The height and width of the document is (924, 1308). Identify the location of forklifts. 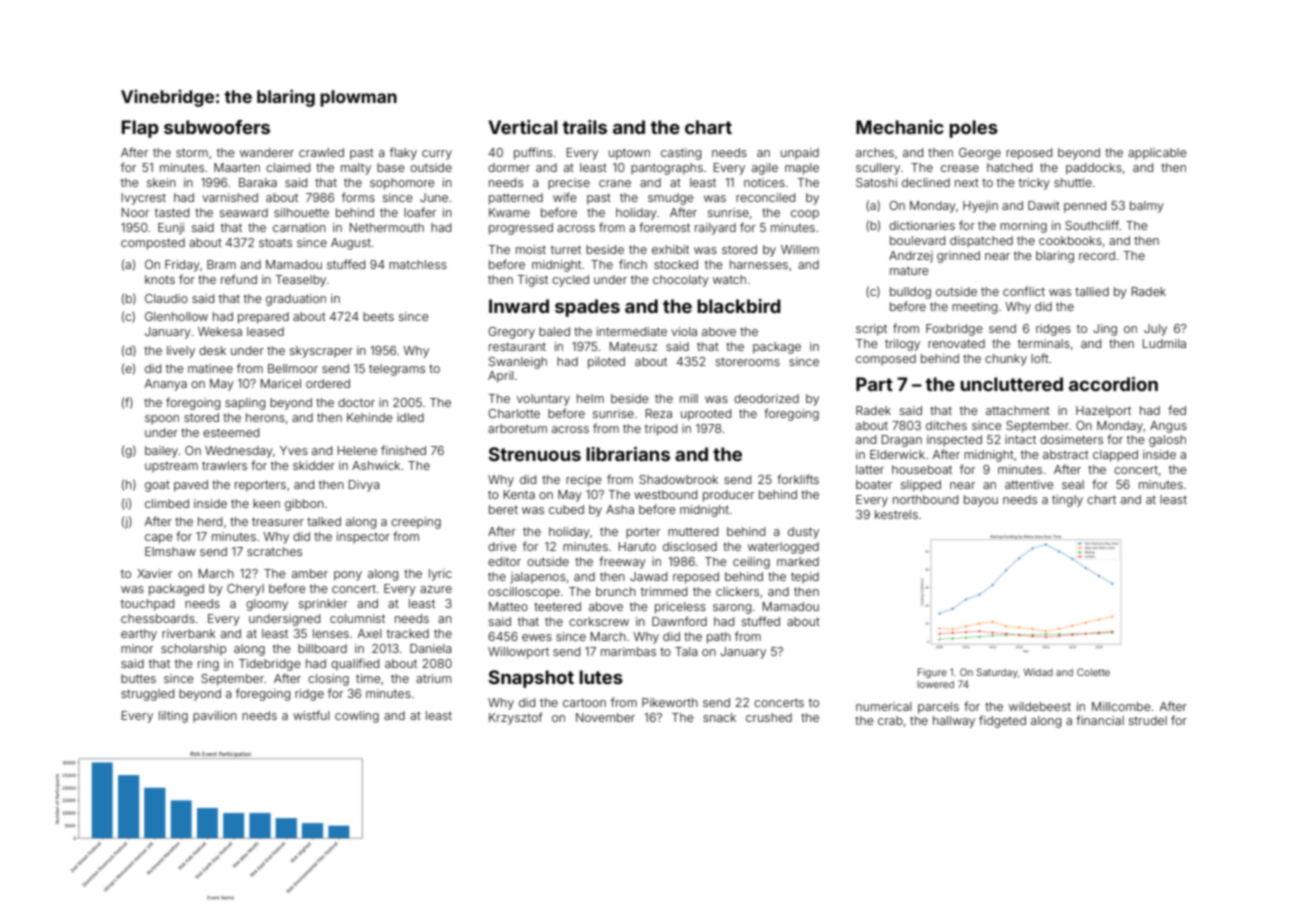
(798, 479).
